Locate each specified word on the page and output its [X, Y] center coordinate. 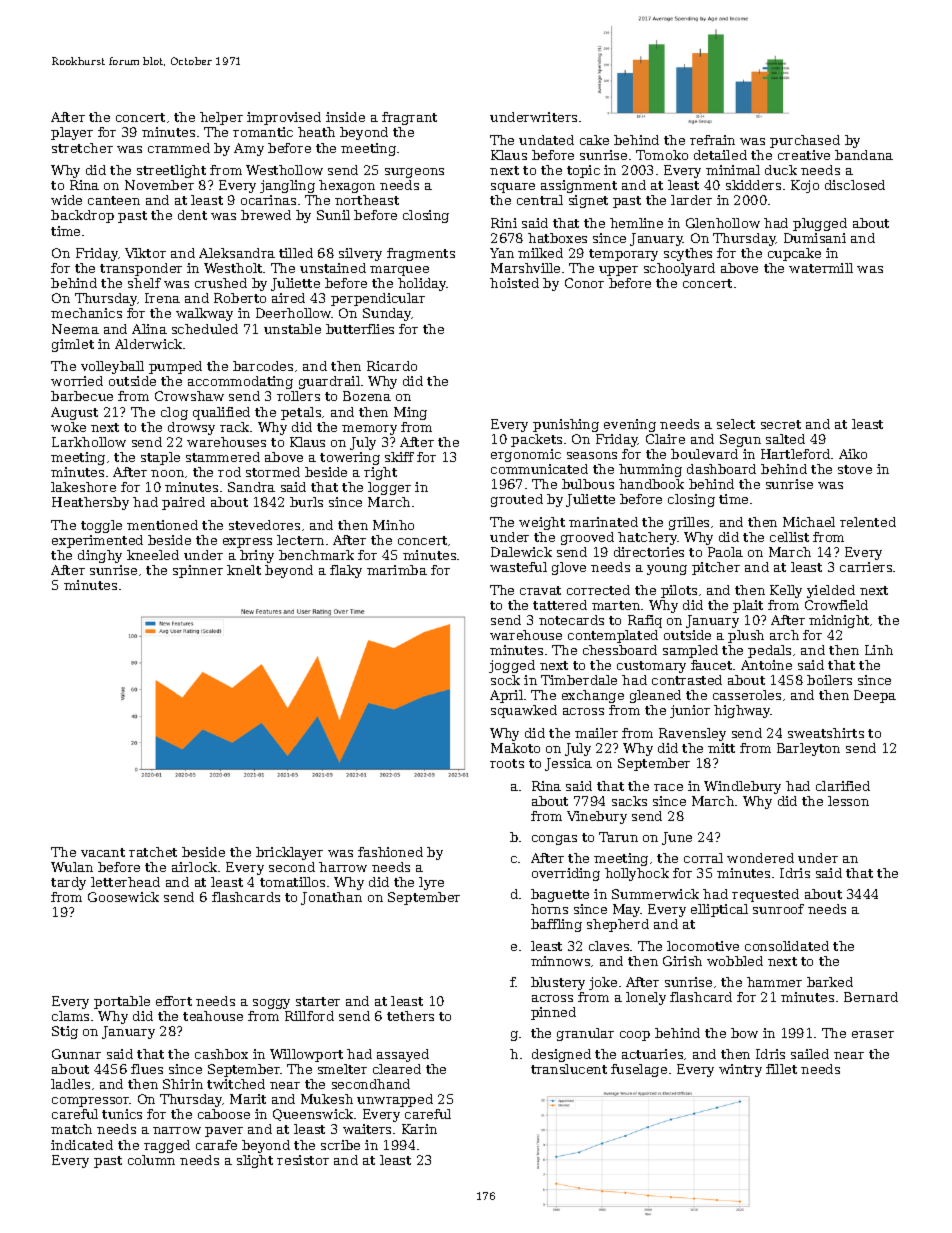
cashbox [221, 1054]
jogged [512, 666]
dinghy [100, 556]
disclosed [855, 185]
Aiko [853, 454]
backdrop [82, 216]
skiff [399, 457]
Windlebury [742, 787]
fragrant [409, 118]
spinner [198, 571]
